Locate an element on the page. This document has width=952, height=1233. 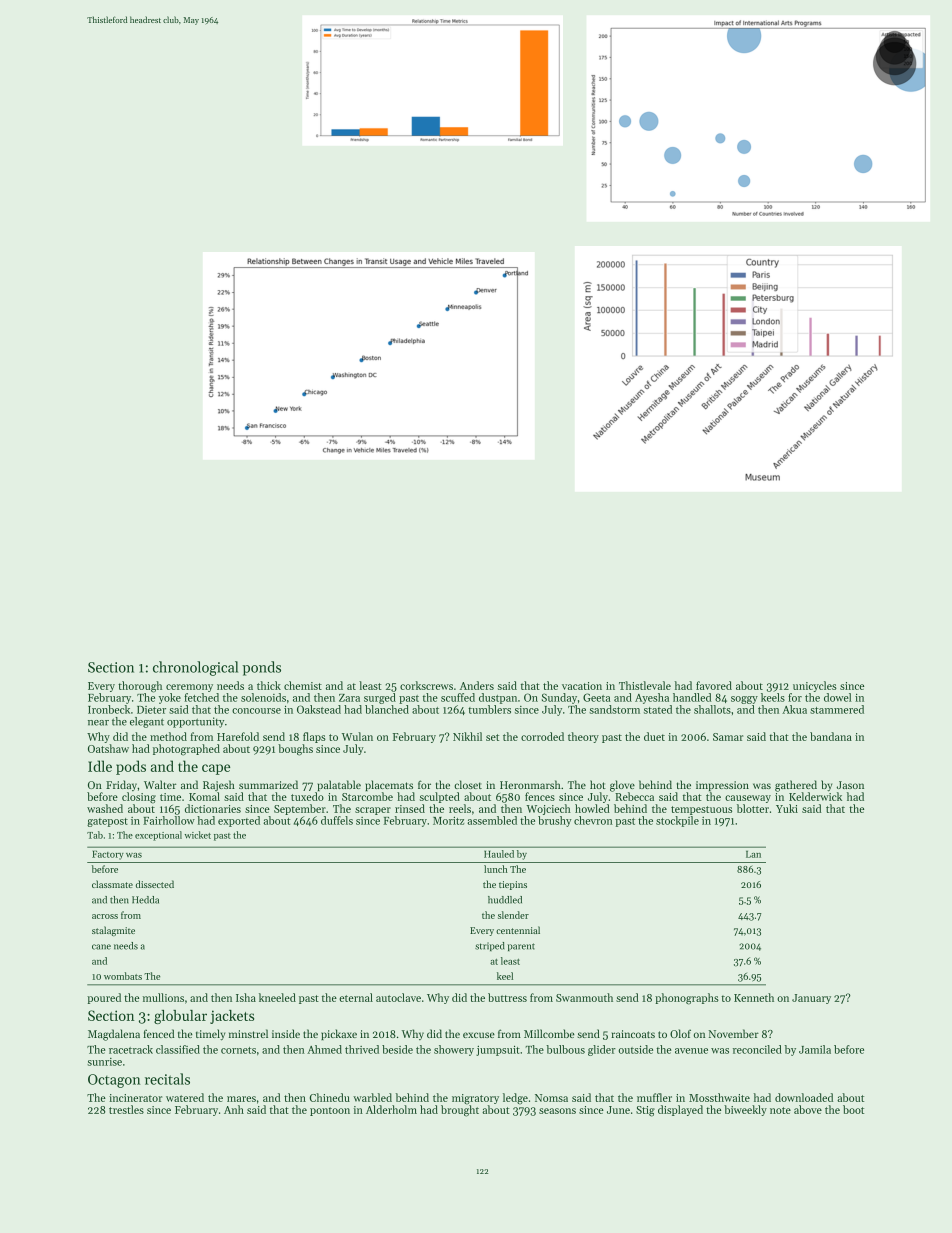
seasons is located at coordinates (557, 1111).
